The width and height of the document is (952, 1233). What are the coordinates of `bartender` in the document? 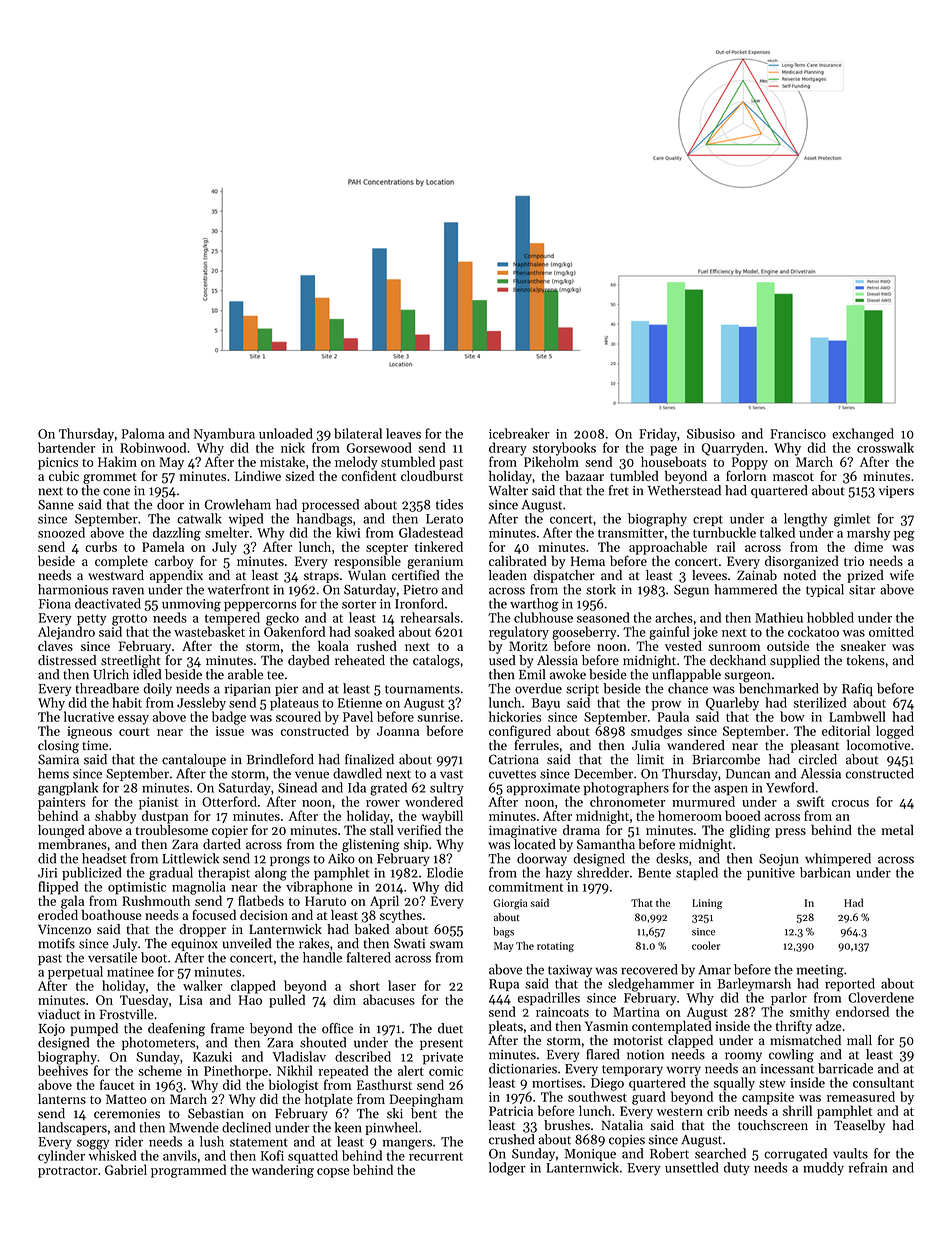 It's located at (66, 447).
